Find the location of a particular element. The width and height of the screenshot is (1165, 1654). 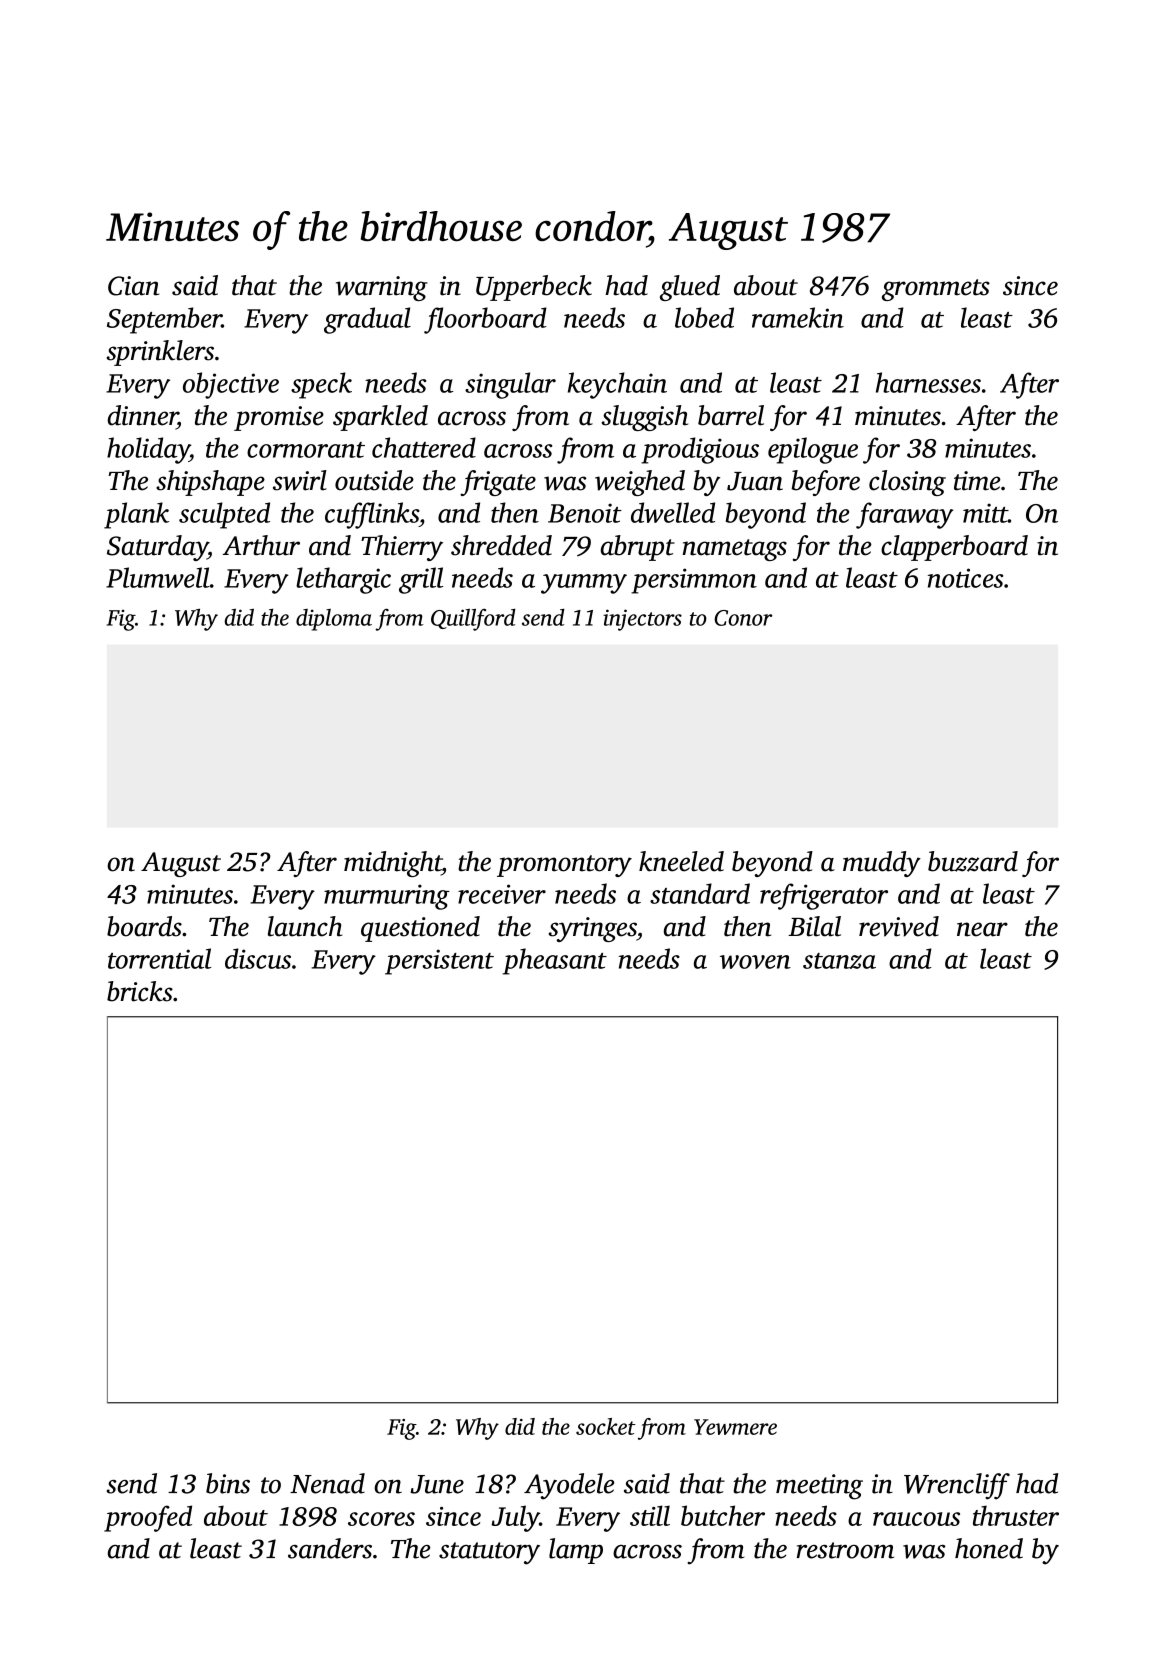

Ayodele is located at coordinates (569, 1486).
